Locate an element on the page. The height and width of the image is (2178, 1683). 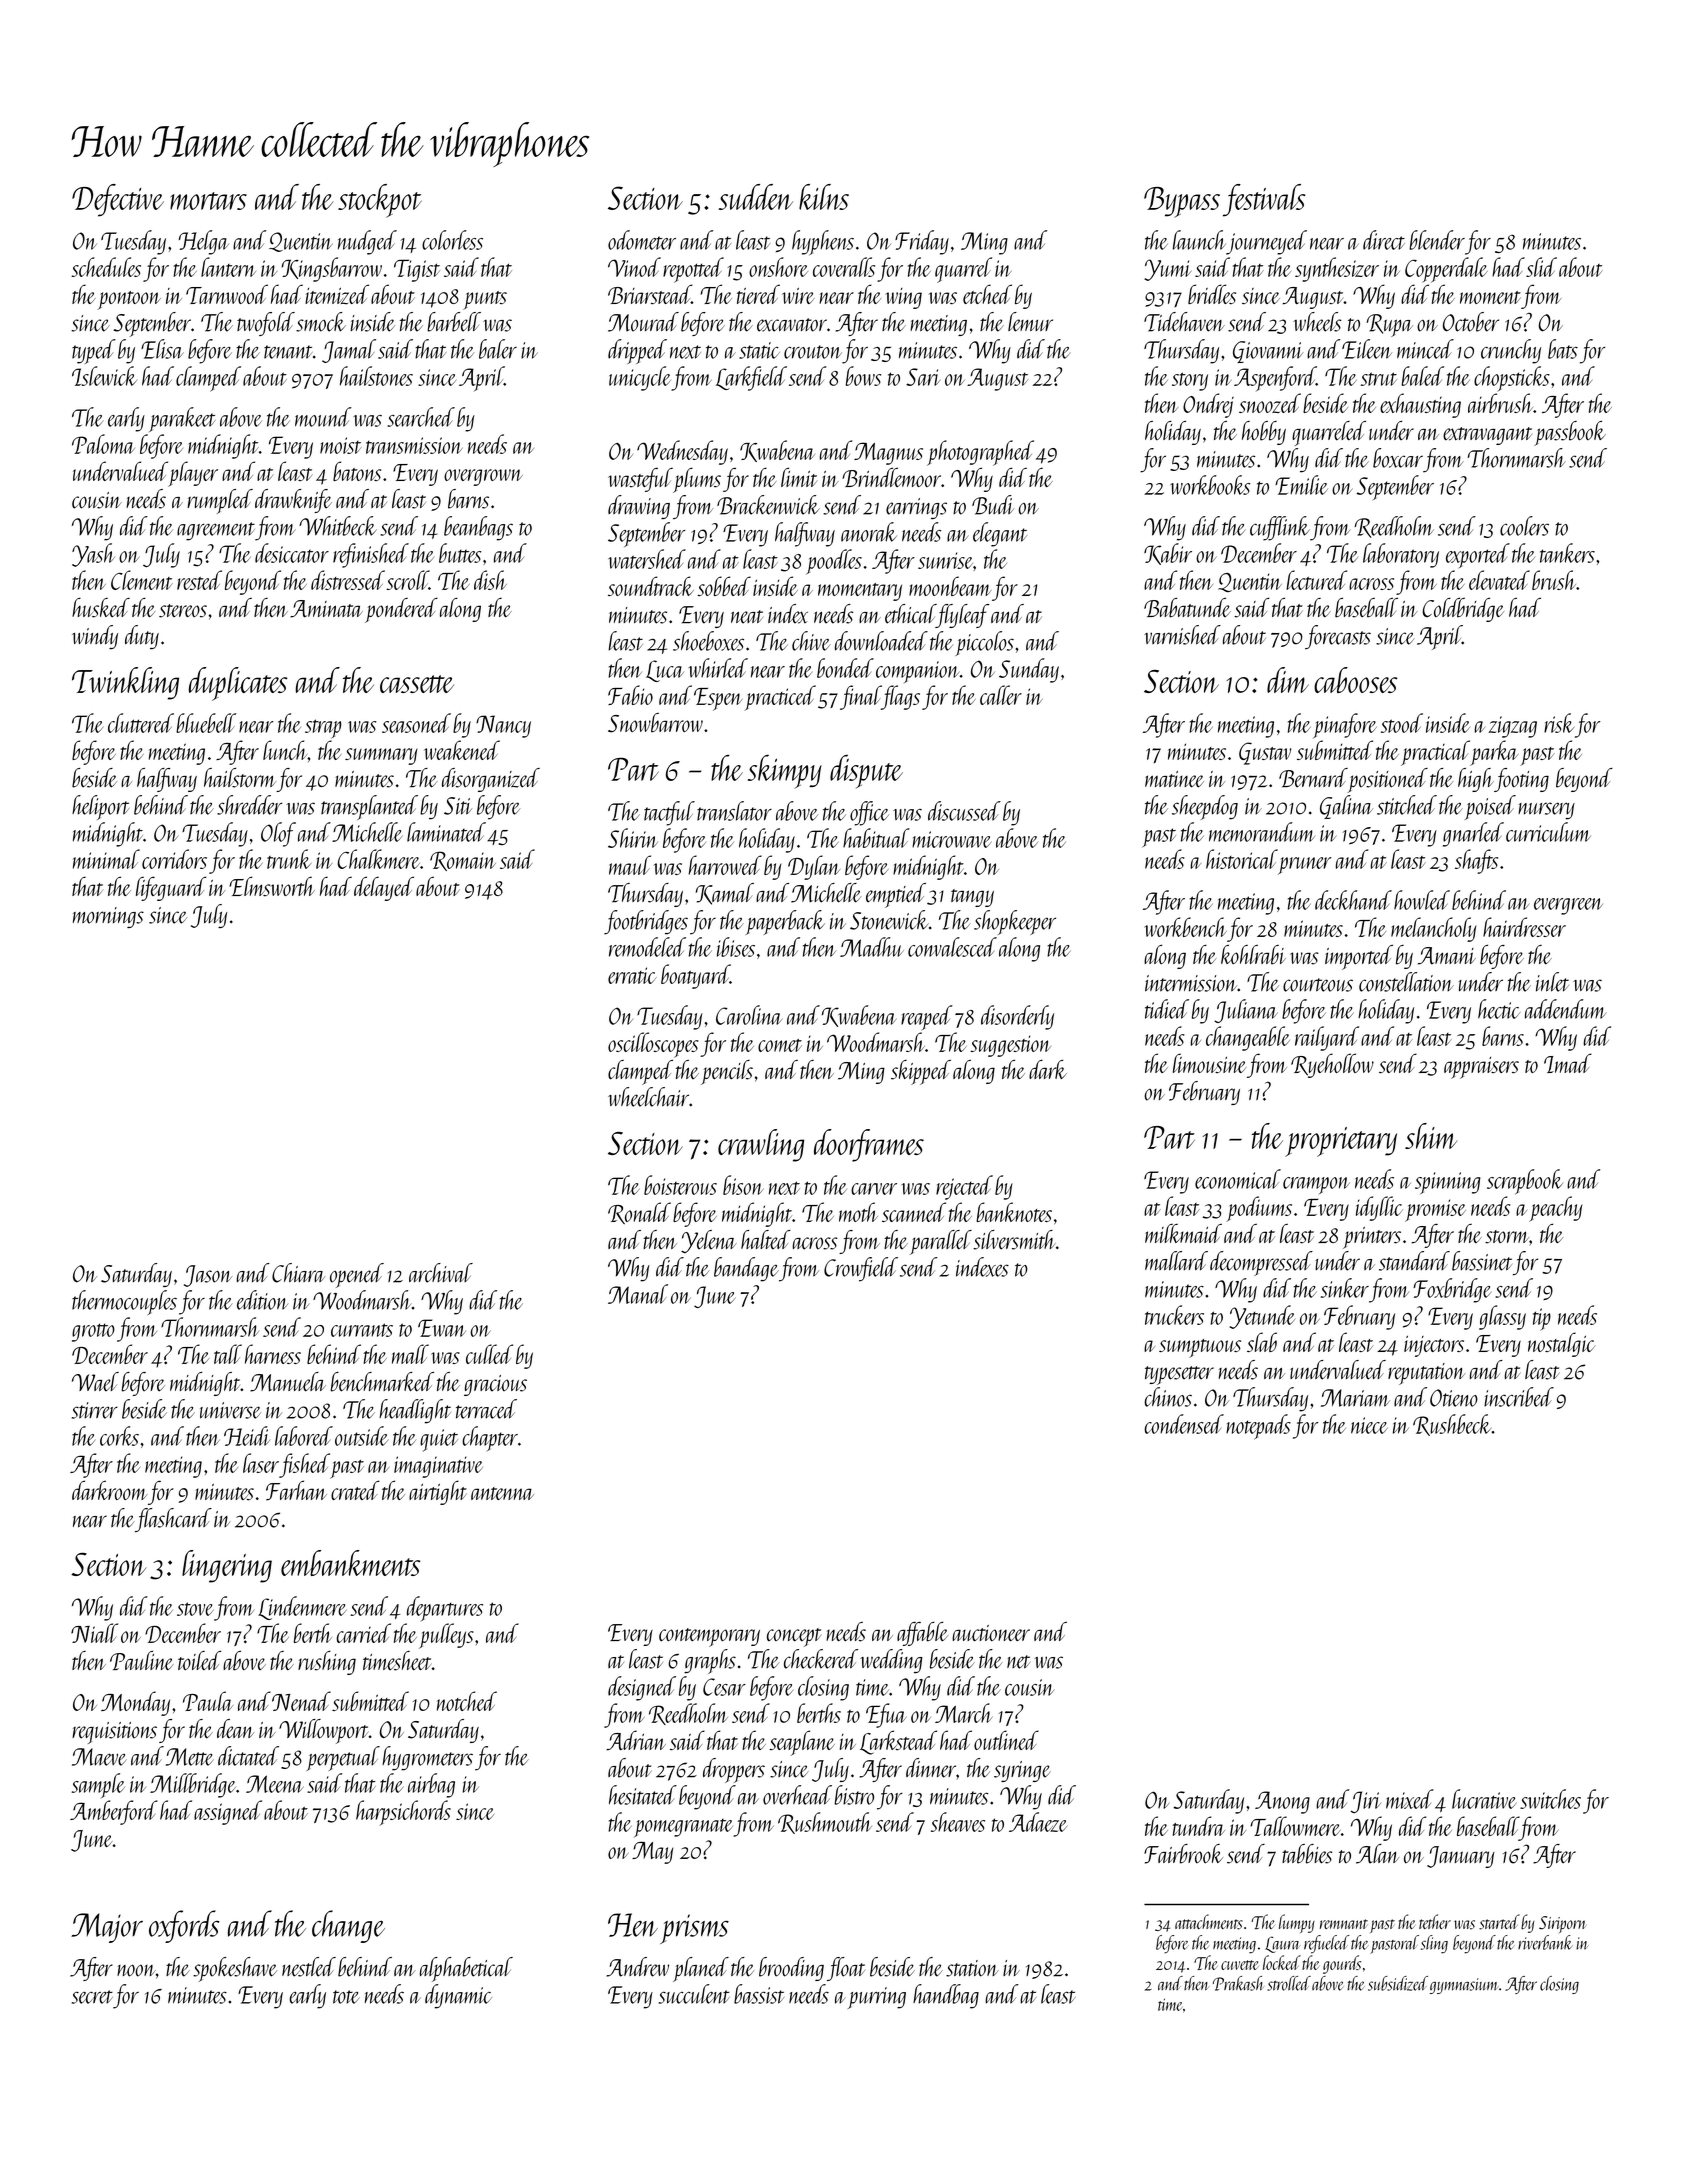
sudden is located at coordinates (756, 197).
